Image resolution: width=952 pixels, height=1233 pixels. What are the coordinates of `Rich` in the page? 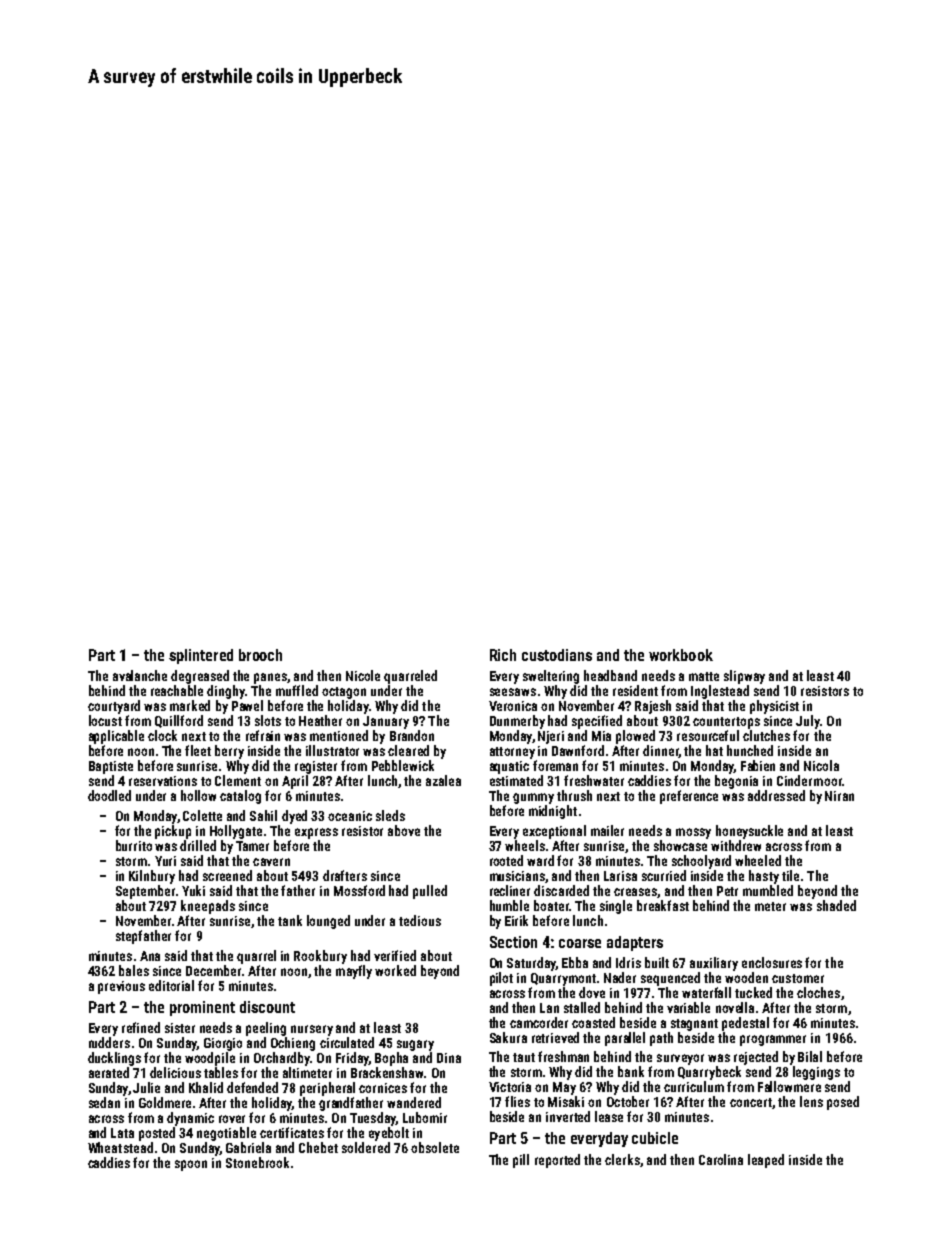 It's located at (503, 655).
